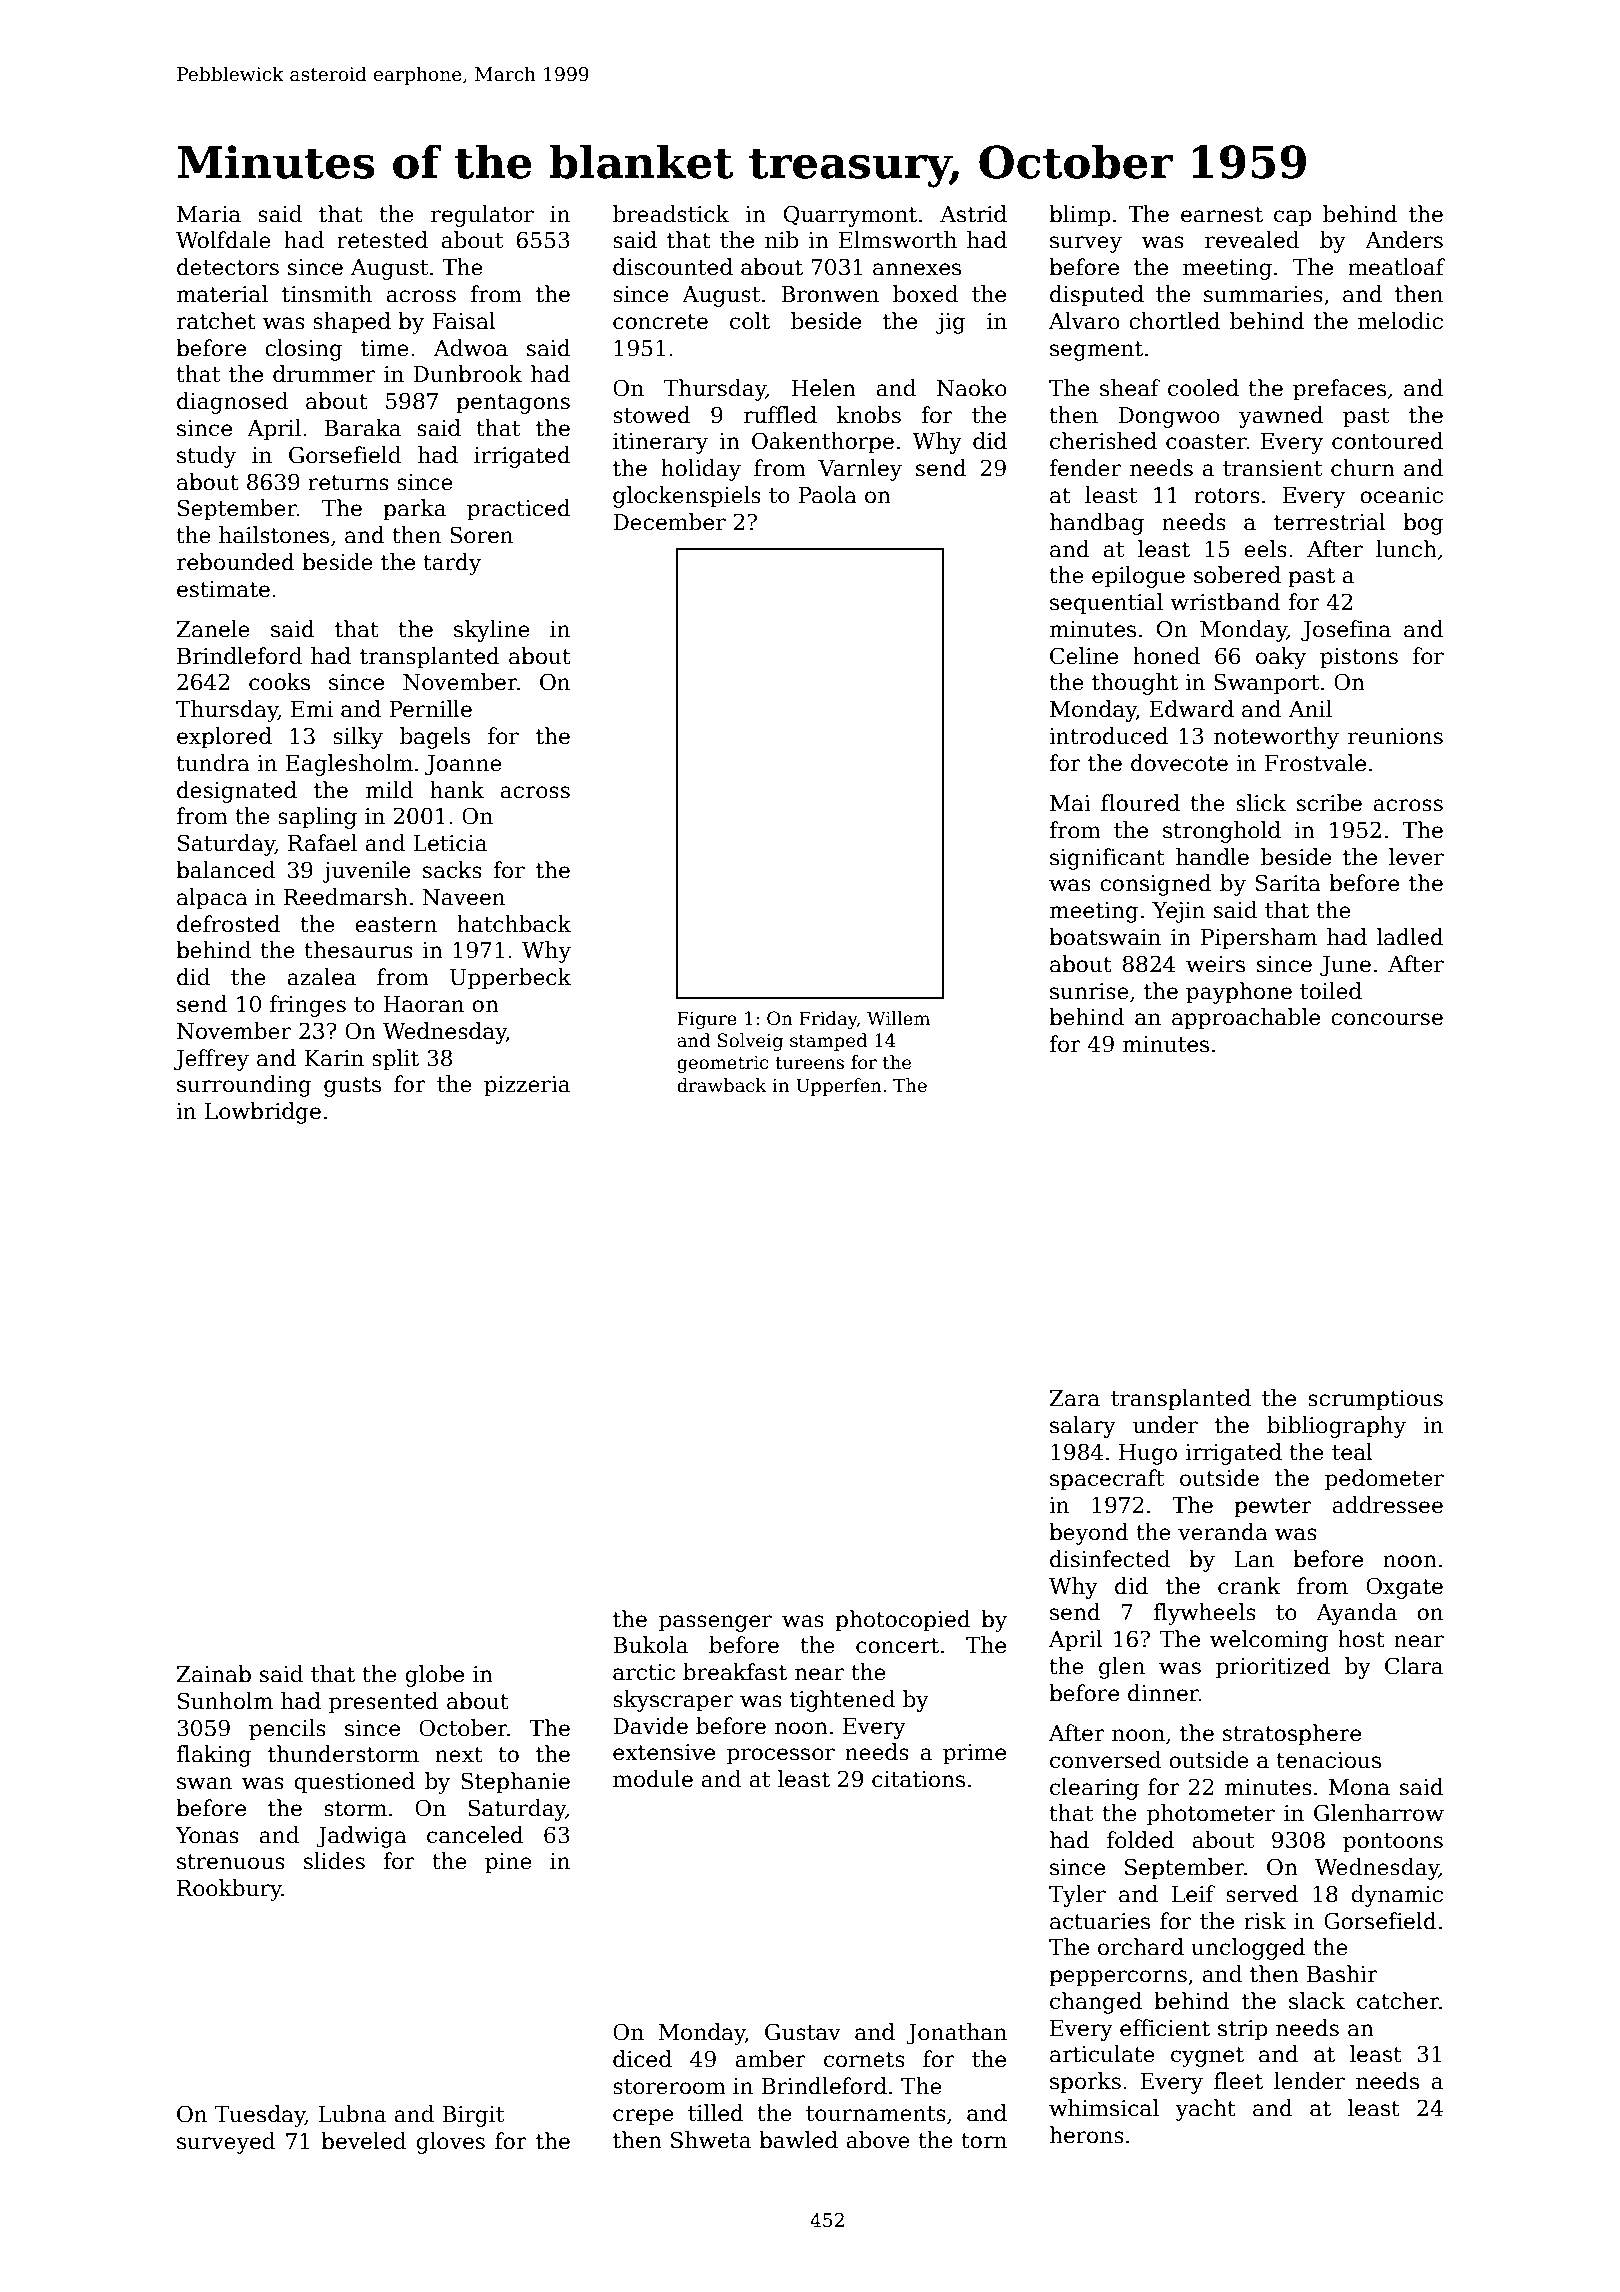 The width and height of the page is (1620, 2292). What do you see at coordinates (839, 1087) in the page?
I see `Upperfen` at bounding box center [839, 1087].
